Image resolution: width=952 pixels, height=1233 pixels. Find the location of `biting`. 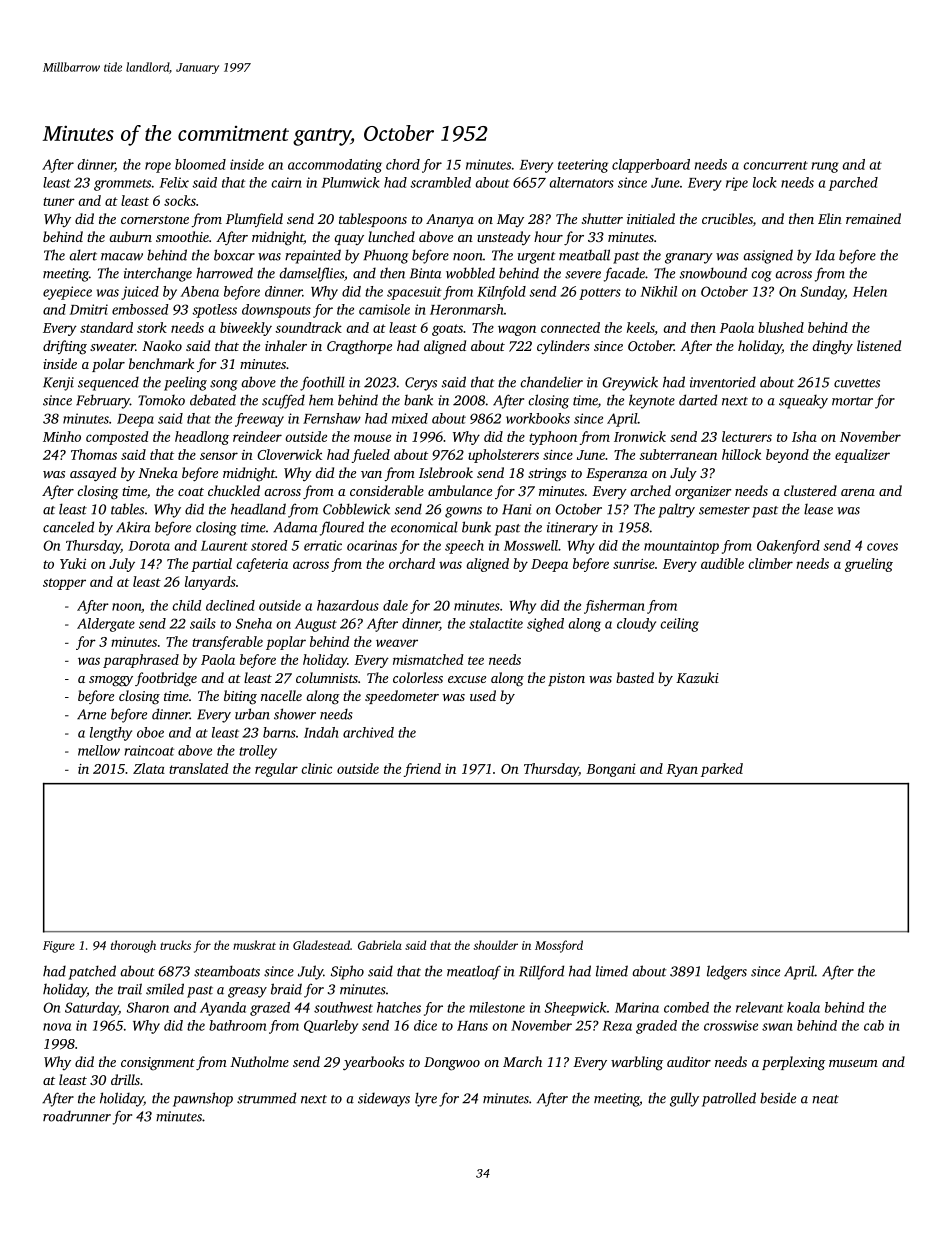

biting is located at coordinates (240, 697).
